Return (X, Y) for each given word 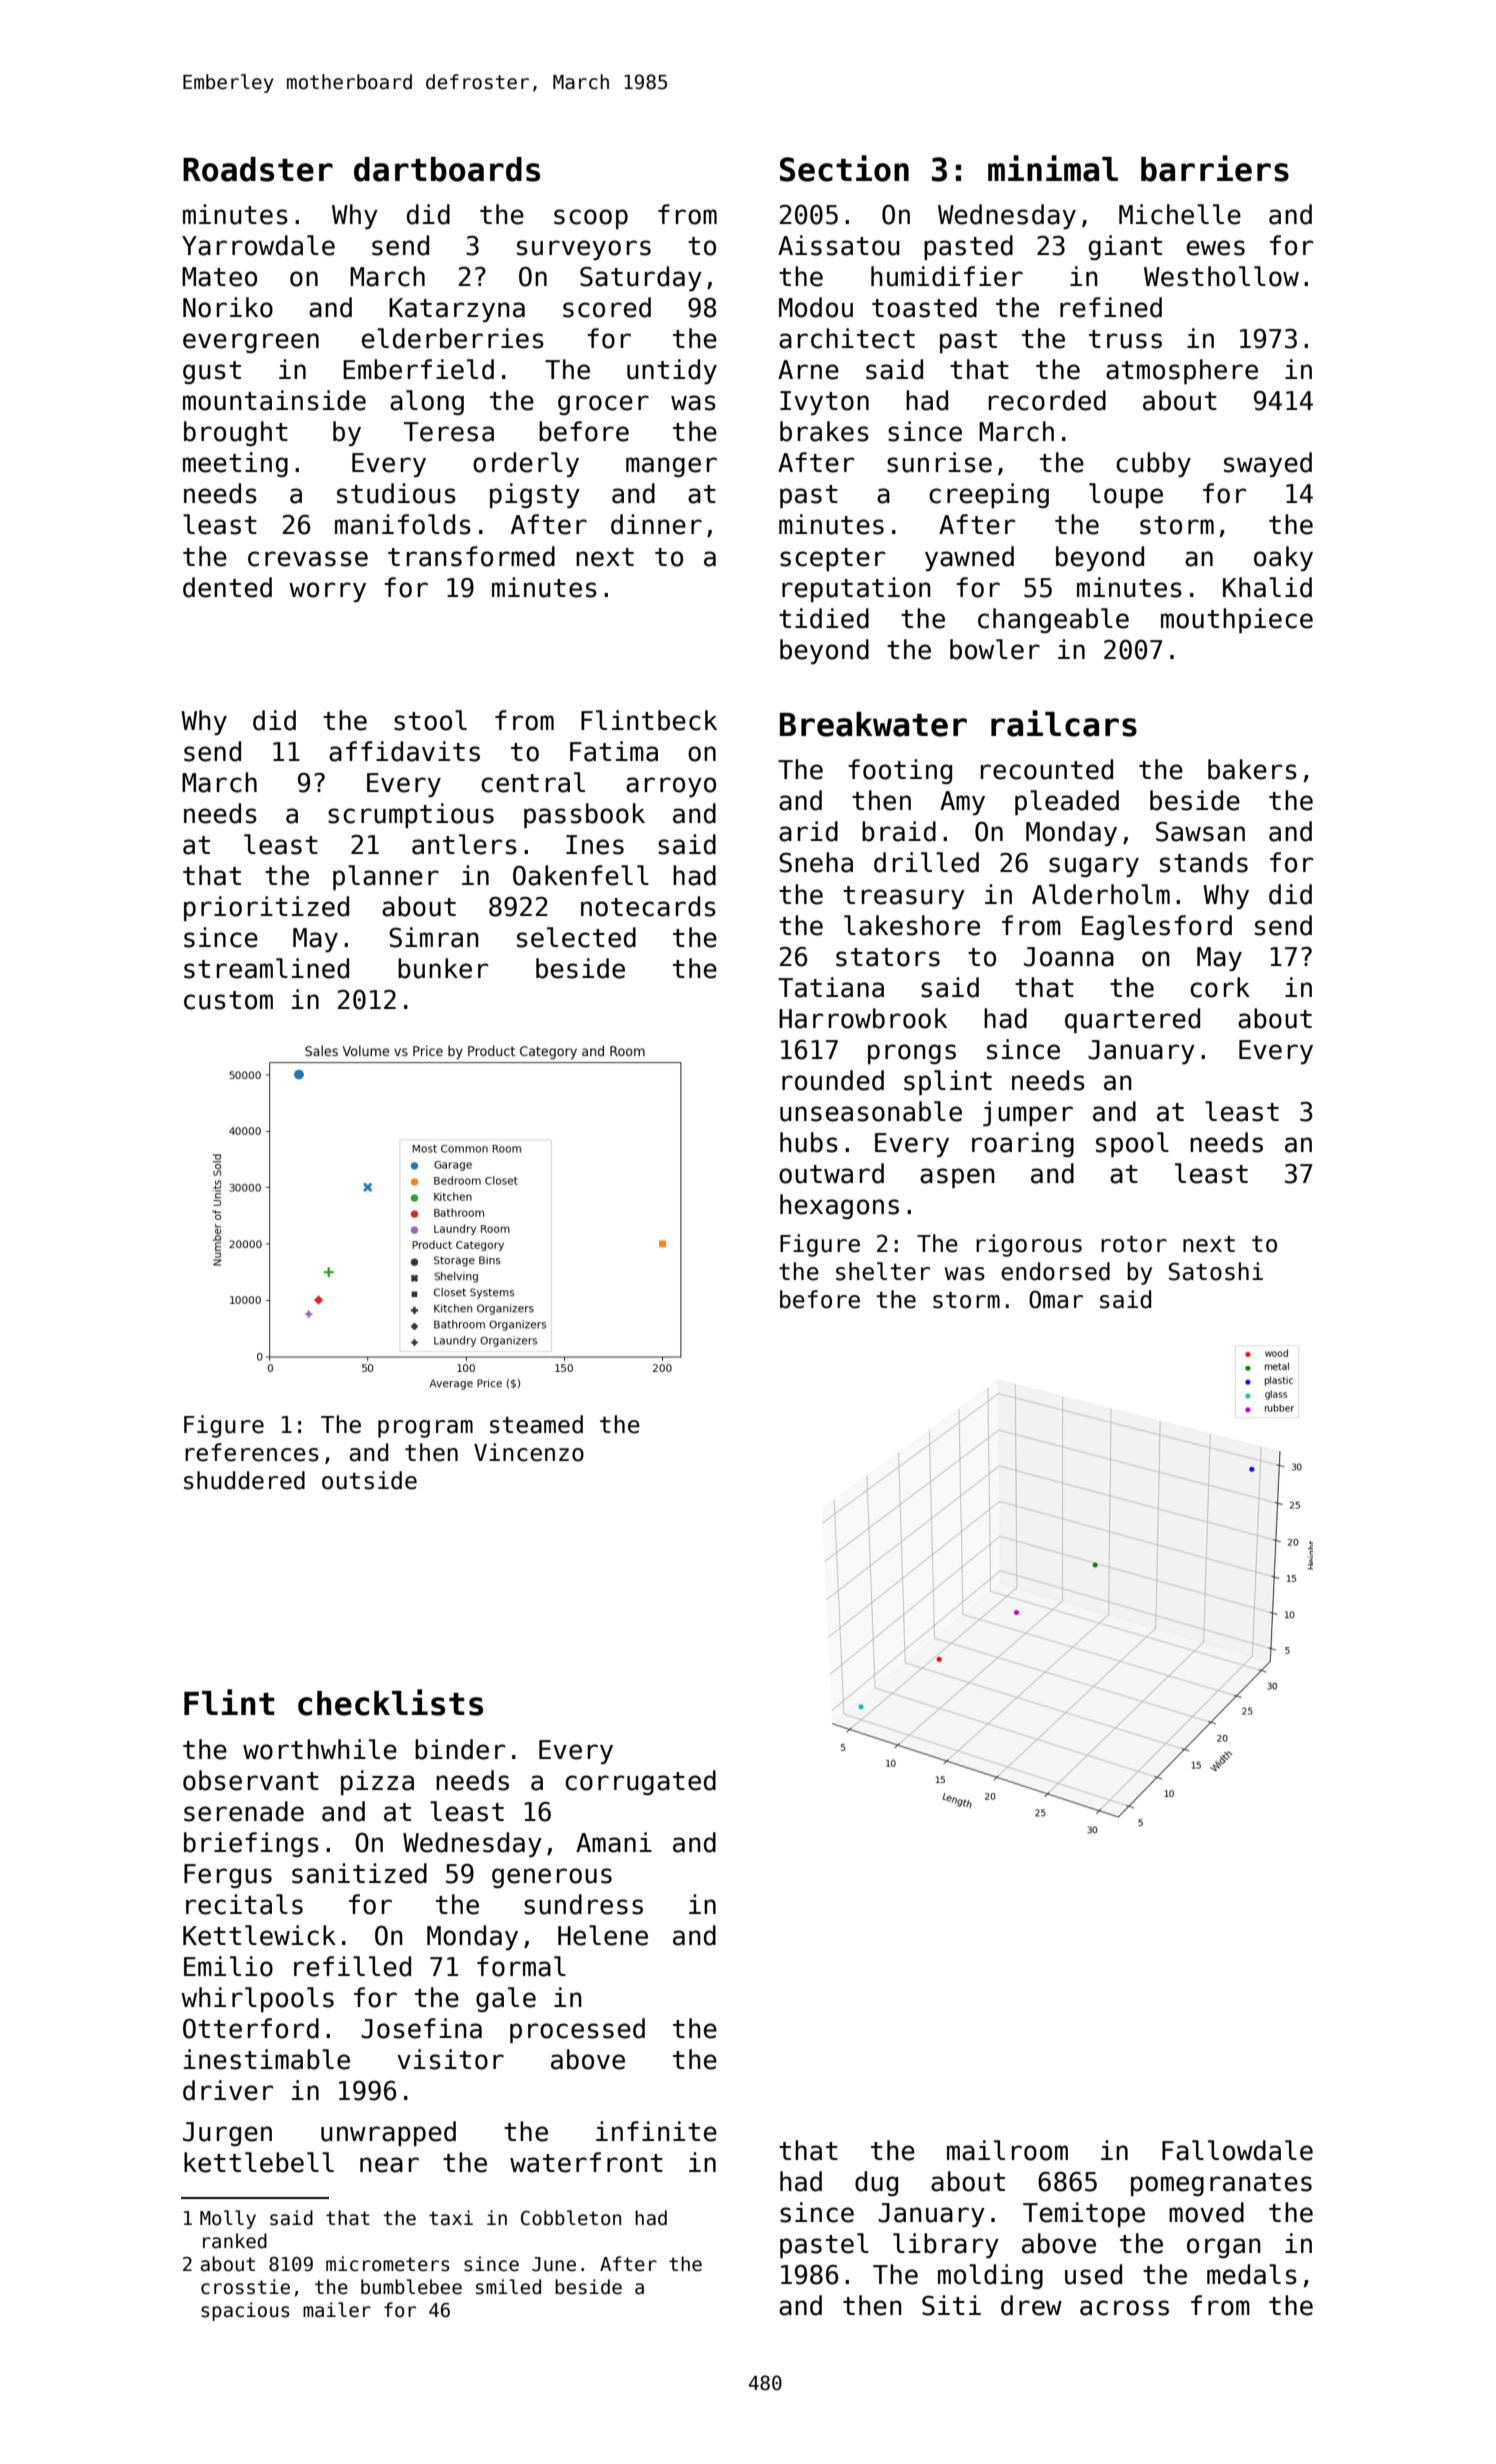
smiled (508, 2287)
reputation (856, 589)
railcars (1064, 723)
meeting (235, 464)
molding (990, 2276)
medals (1252, 2274)
